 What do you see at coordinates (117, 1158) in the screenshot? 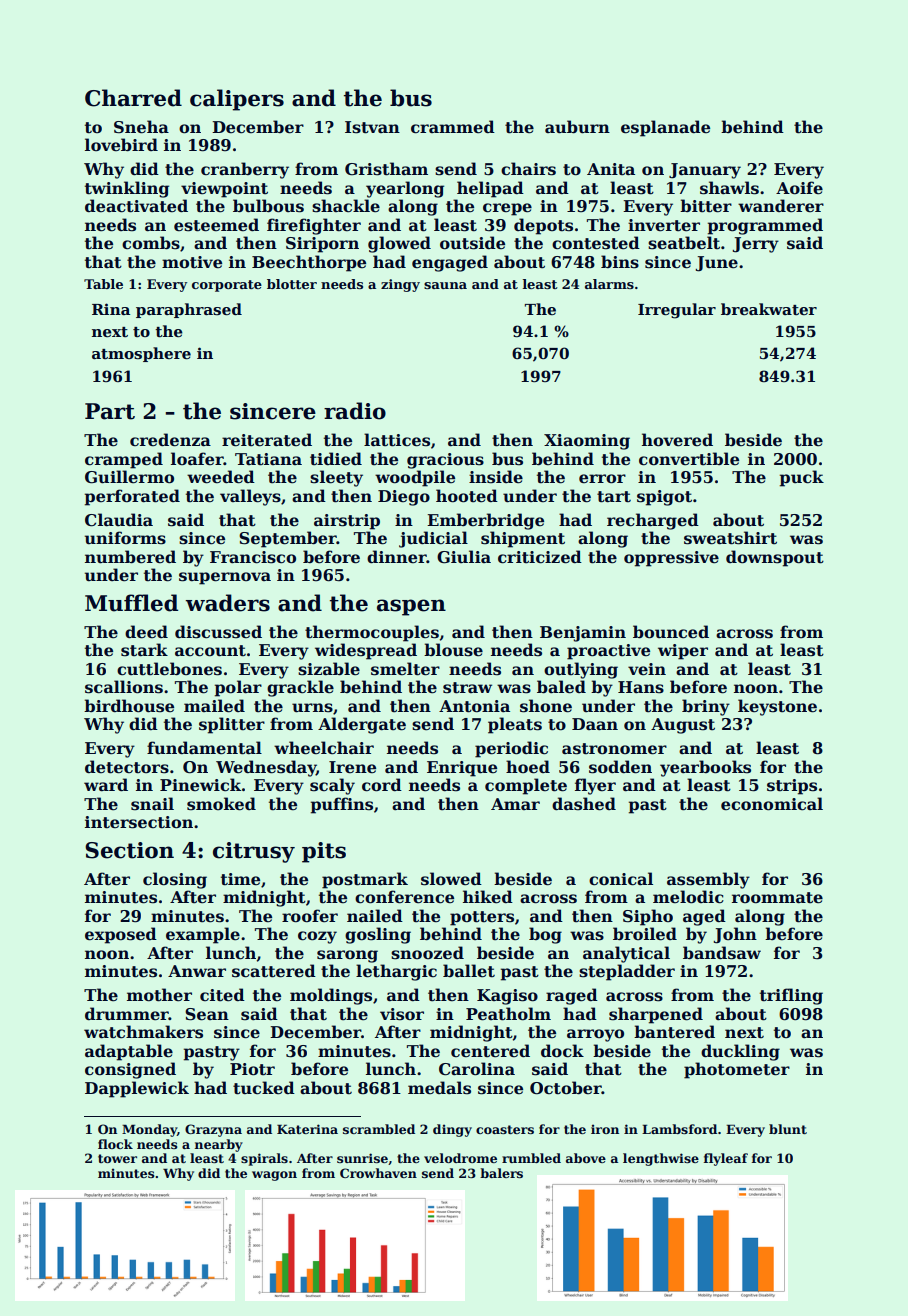
I see `tower` at bounding box center [117, 1158].
